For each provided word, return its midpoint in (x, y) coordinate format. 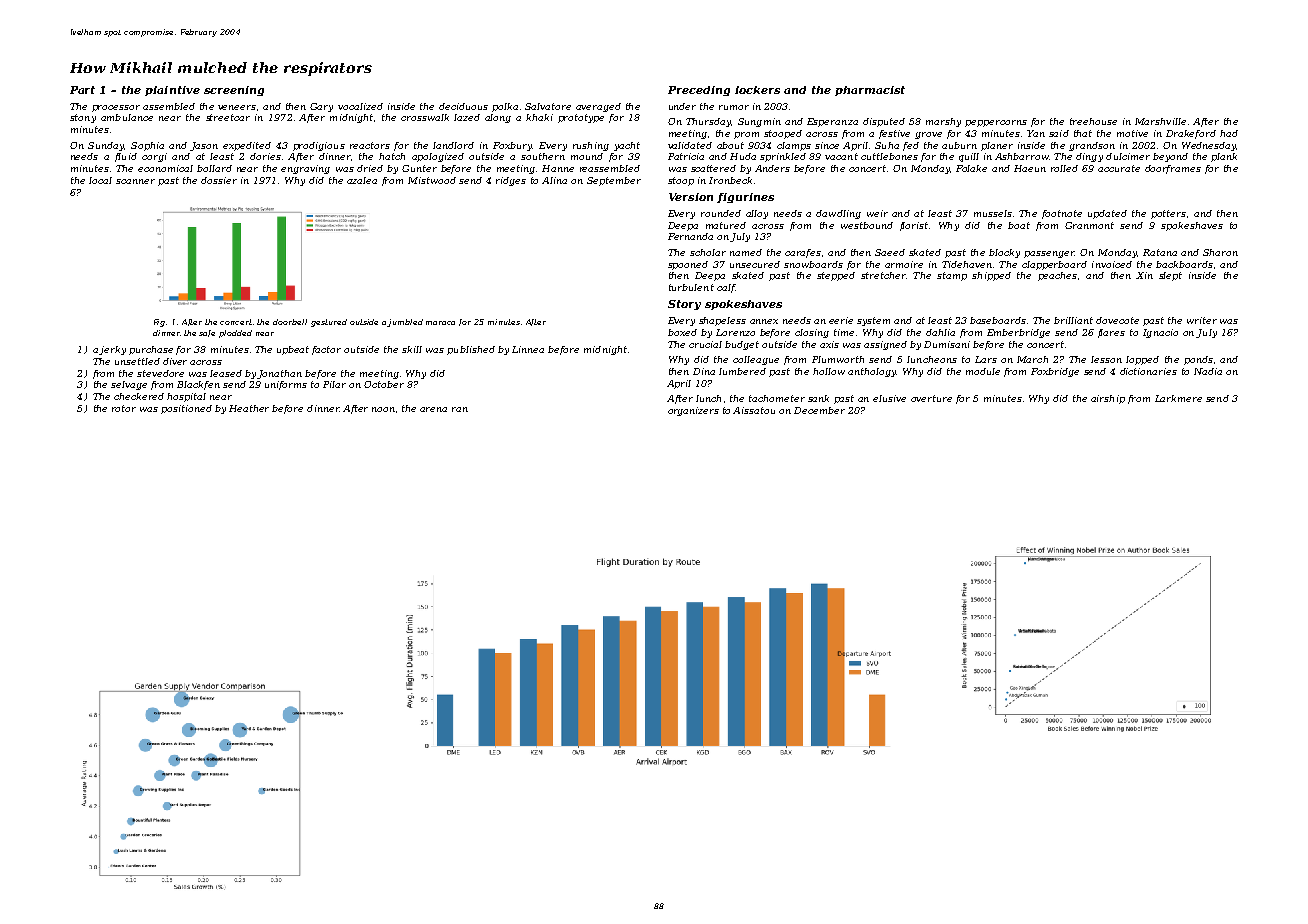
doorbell (290, 322)
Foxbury (512, 146)
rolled (1064, 168)
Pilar (334, 384)
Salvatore (548, 106)
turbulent (691, 287)
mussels (993, 213)
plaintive (172, 91)
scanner (135, 181)
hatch (392, 156)
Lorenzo (735, 332)
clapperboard (1054, 265)
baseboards (998, 320)
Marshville (1160, 121)
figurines (745, 198)
